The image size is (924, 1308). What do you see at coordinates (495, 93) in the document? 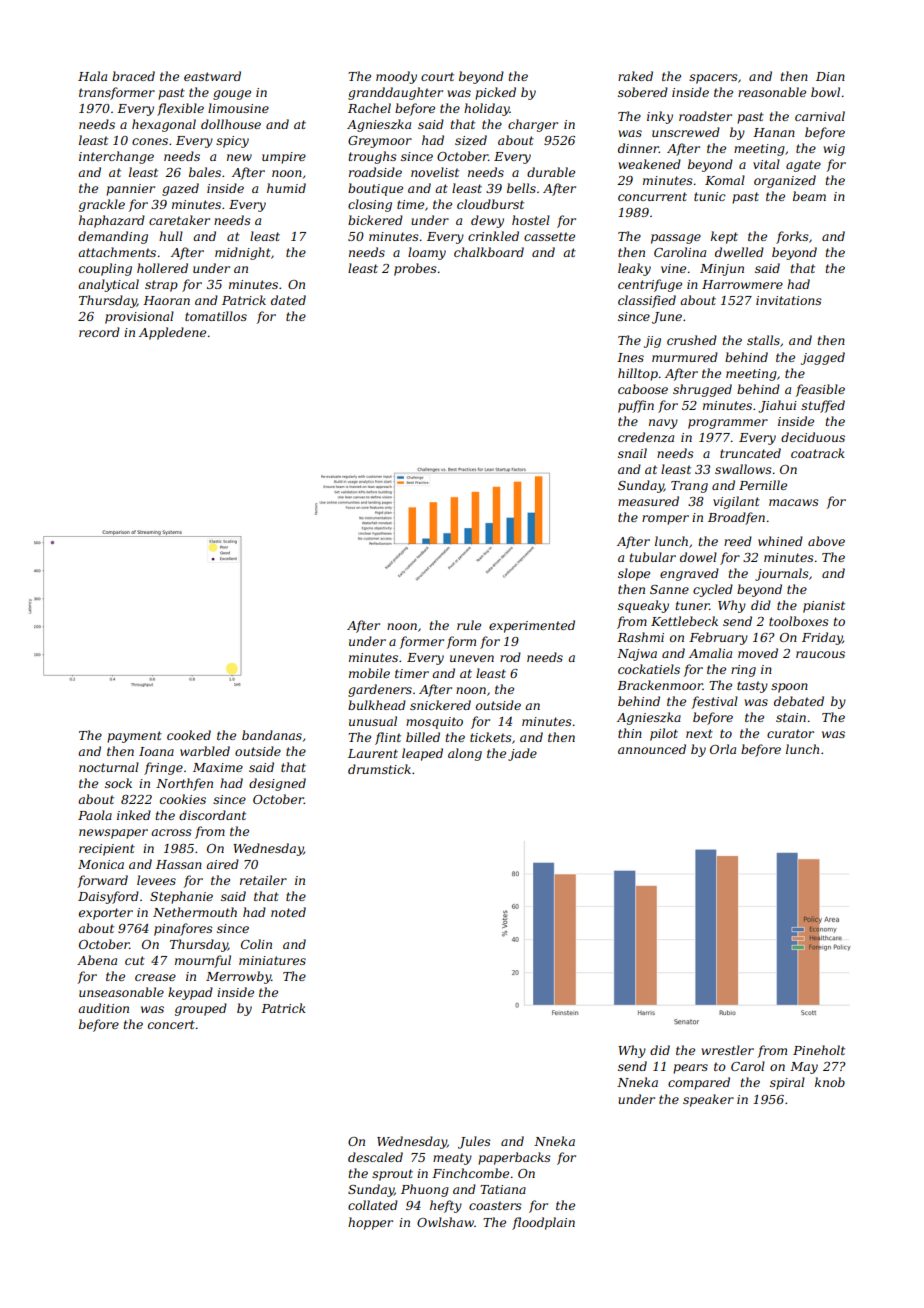
I see `picked` at bounding box center [495, 93].
